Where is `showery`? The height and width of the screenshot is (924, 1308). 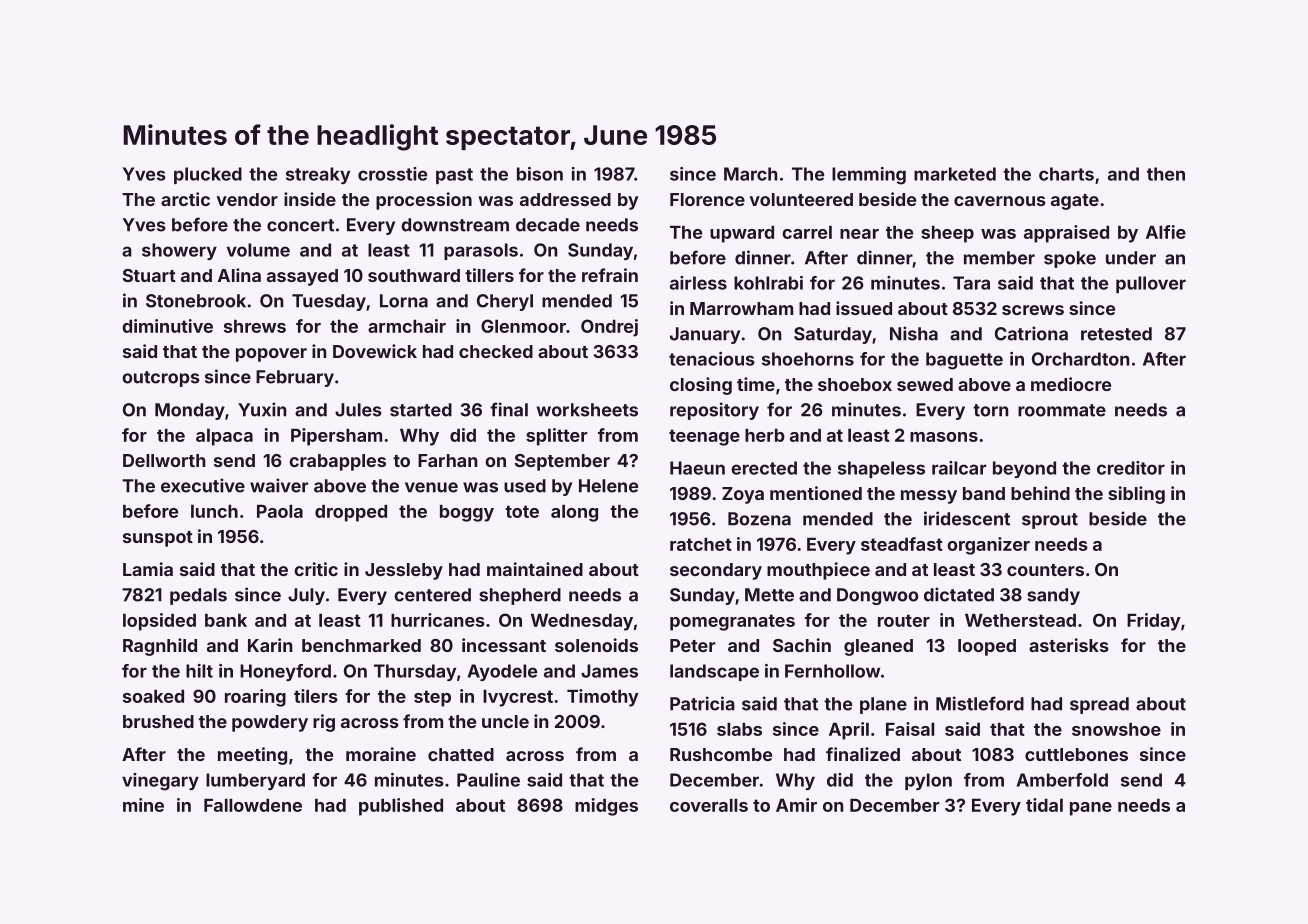
showery is located at coordinates (179, 251).
